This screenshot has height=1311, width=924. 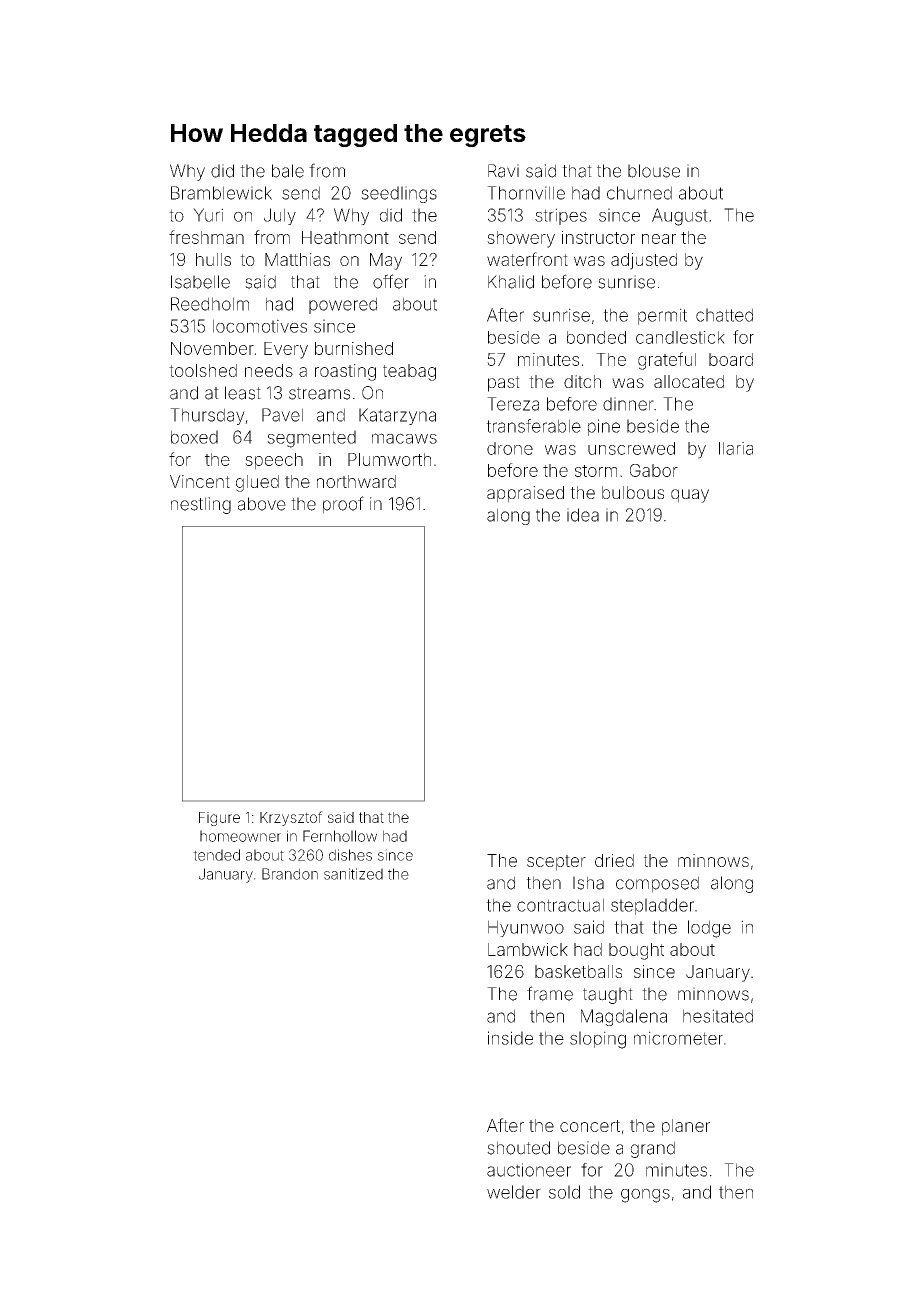 What do you see at coordinates (510, 1038) in the screenshot?
I see `inside` at bounding box center [510, 1038].
